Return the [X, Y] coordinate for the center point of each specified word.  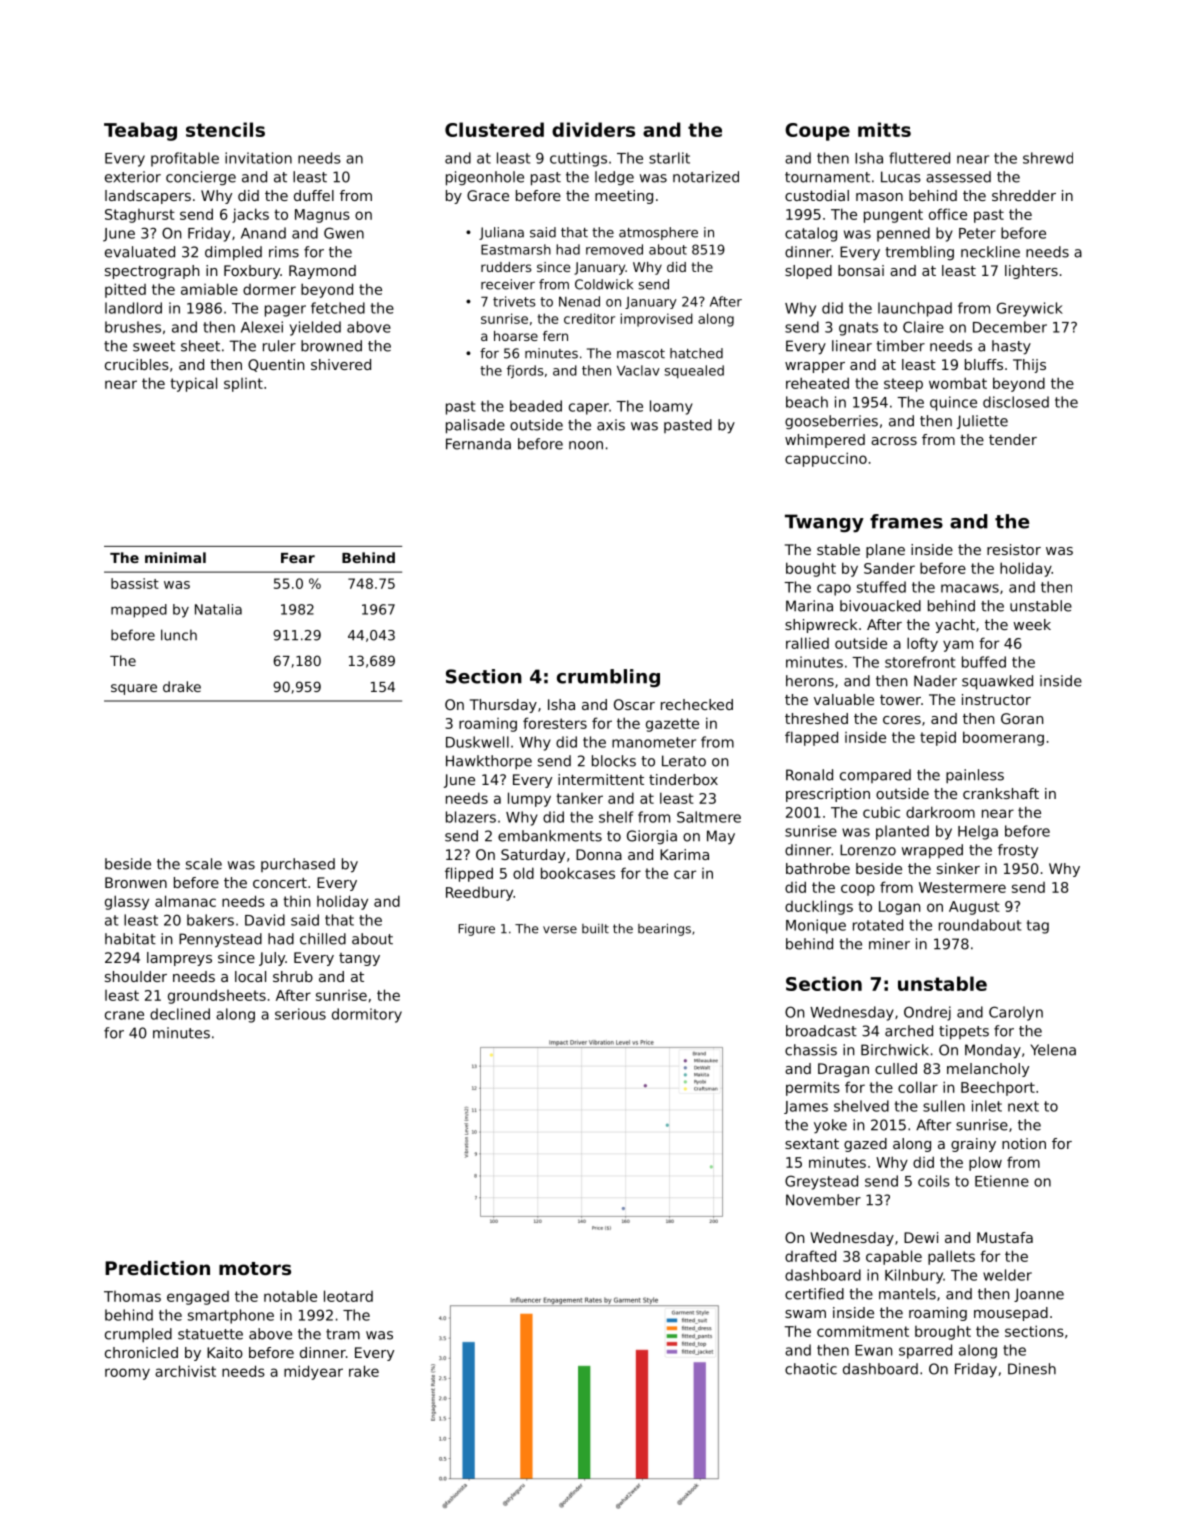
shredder [1024, 195]
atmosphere [658, 233]
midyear [313, 1372]
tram [343, 1334]
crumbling [608, 678]
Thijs [1029, 366]
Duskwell [477, 742]
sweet [154, 346]
